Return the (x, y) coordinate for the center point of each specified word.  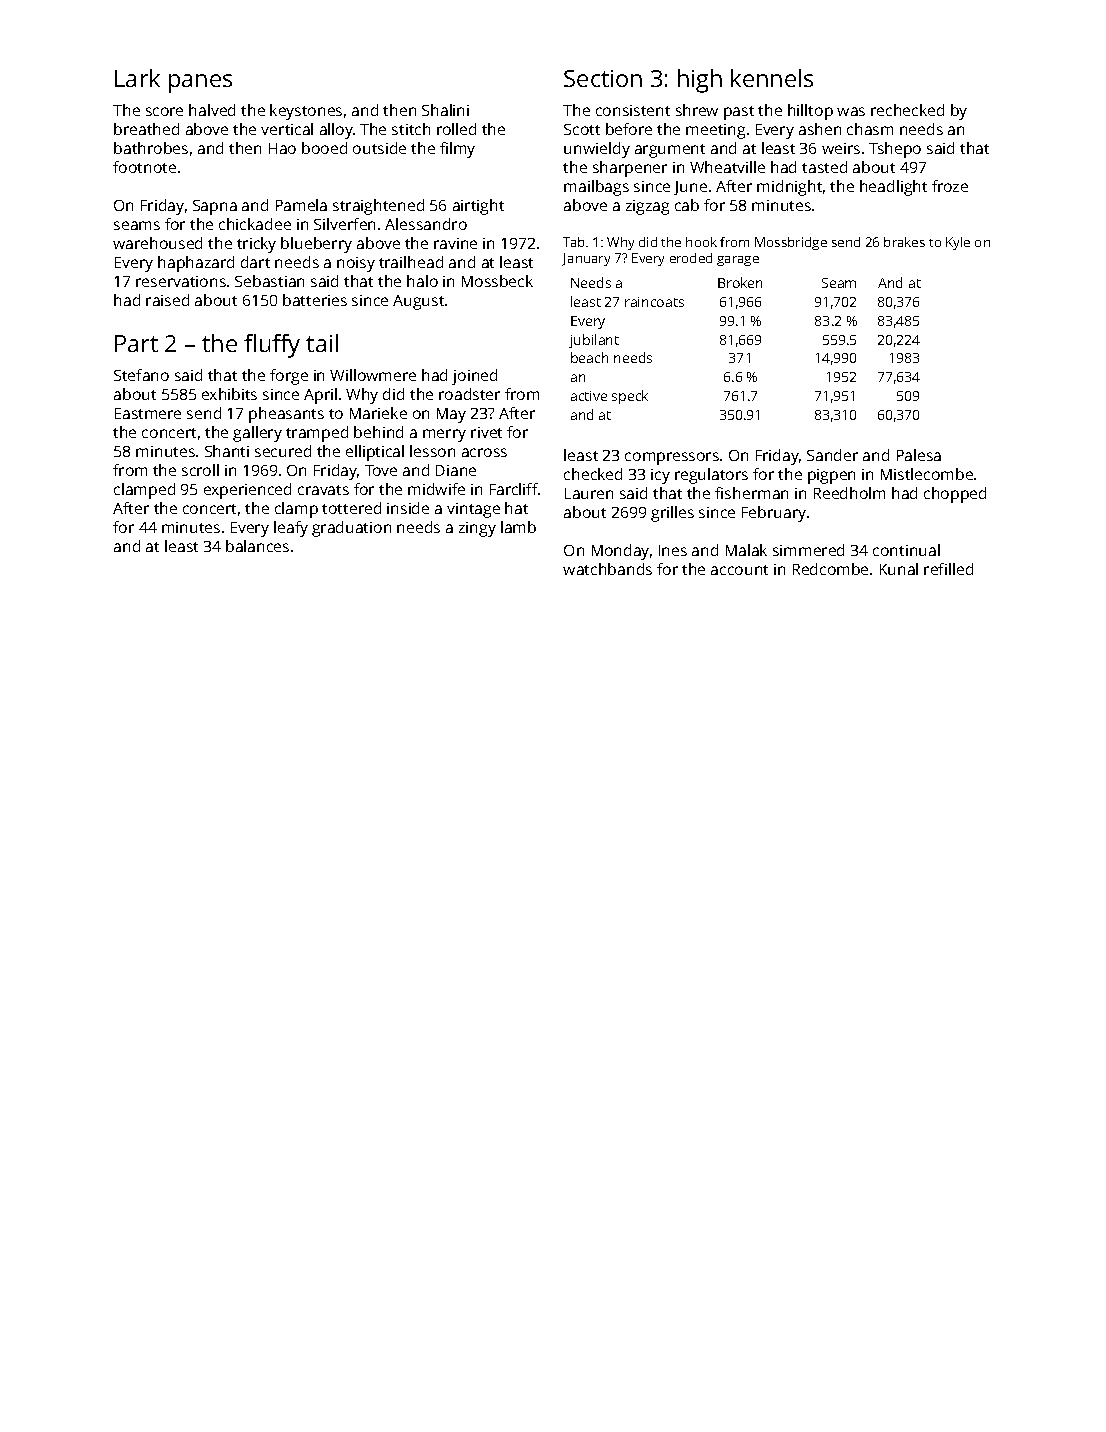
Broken (740, 282)
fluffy (272, 346)
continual (906, 550)
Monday (620, 552)
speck (630, 397)
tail (322, 343)
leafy (291, 529)
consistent (633, 110)
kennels (772, 78)
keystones (306, 112)
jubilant (594, 341)
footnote (144, 167)
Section (603, 78)
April (320, 396)
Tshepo (895, 150)
